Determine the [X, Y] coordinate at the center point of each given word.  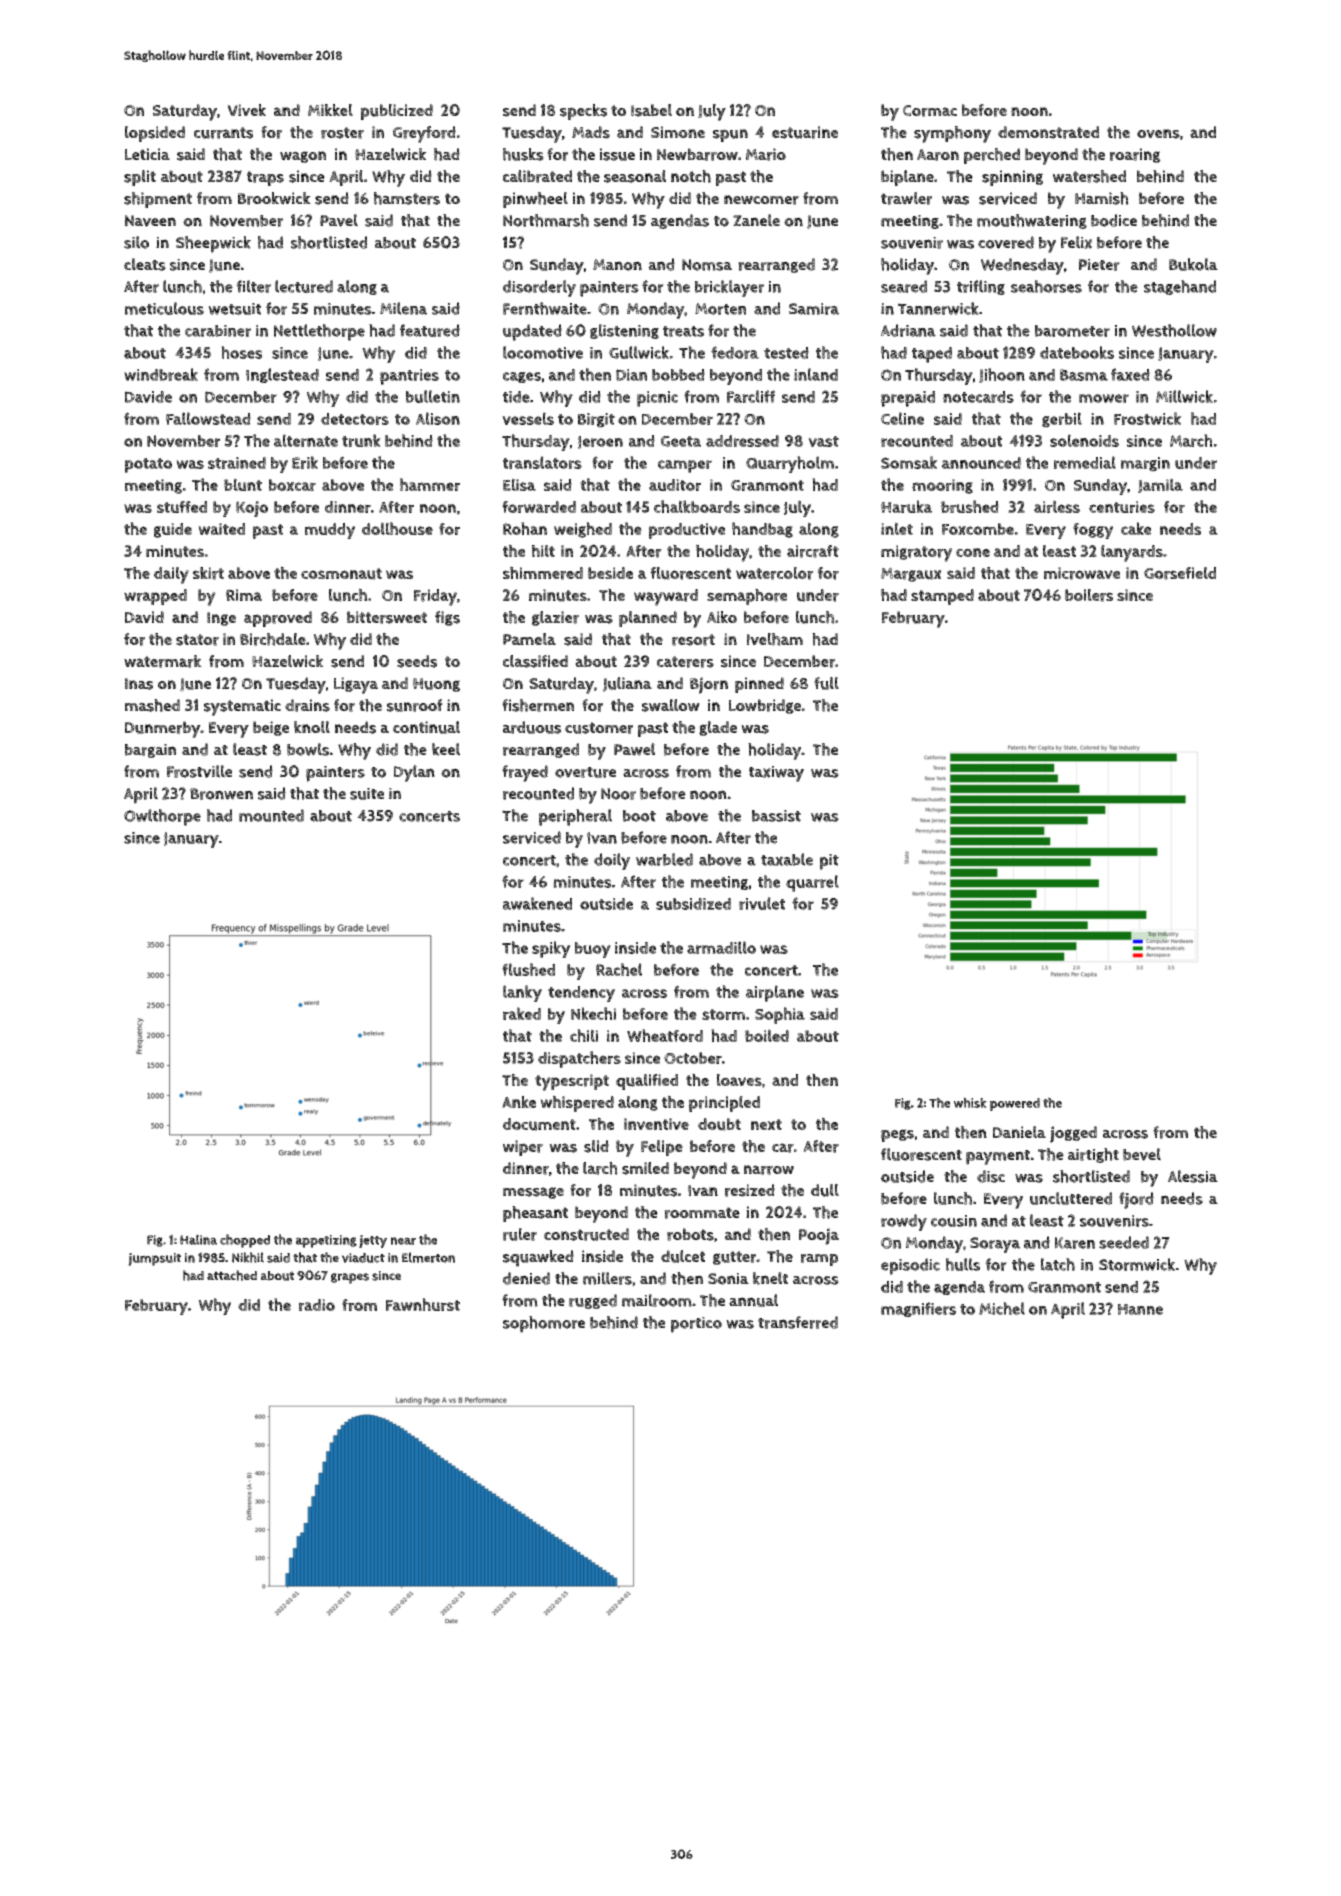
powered [1015, 1104]
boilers [1089, 595]
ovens [1158, 134]
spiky [551, 949]
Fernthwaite [545, 308]
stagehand [1180, 287]
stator [197, 640]
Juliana [627, 684]
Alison [438, 418]
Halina [198, 1239]
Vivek [246, 110]
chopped [245, 1241]
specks [583, 112]
